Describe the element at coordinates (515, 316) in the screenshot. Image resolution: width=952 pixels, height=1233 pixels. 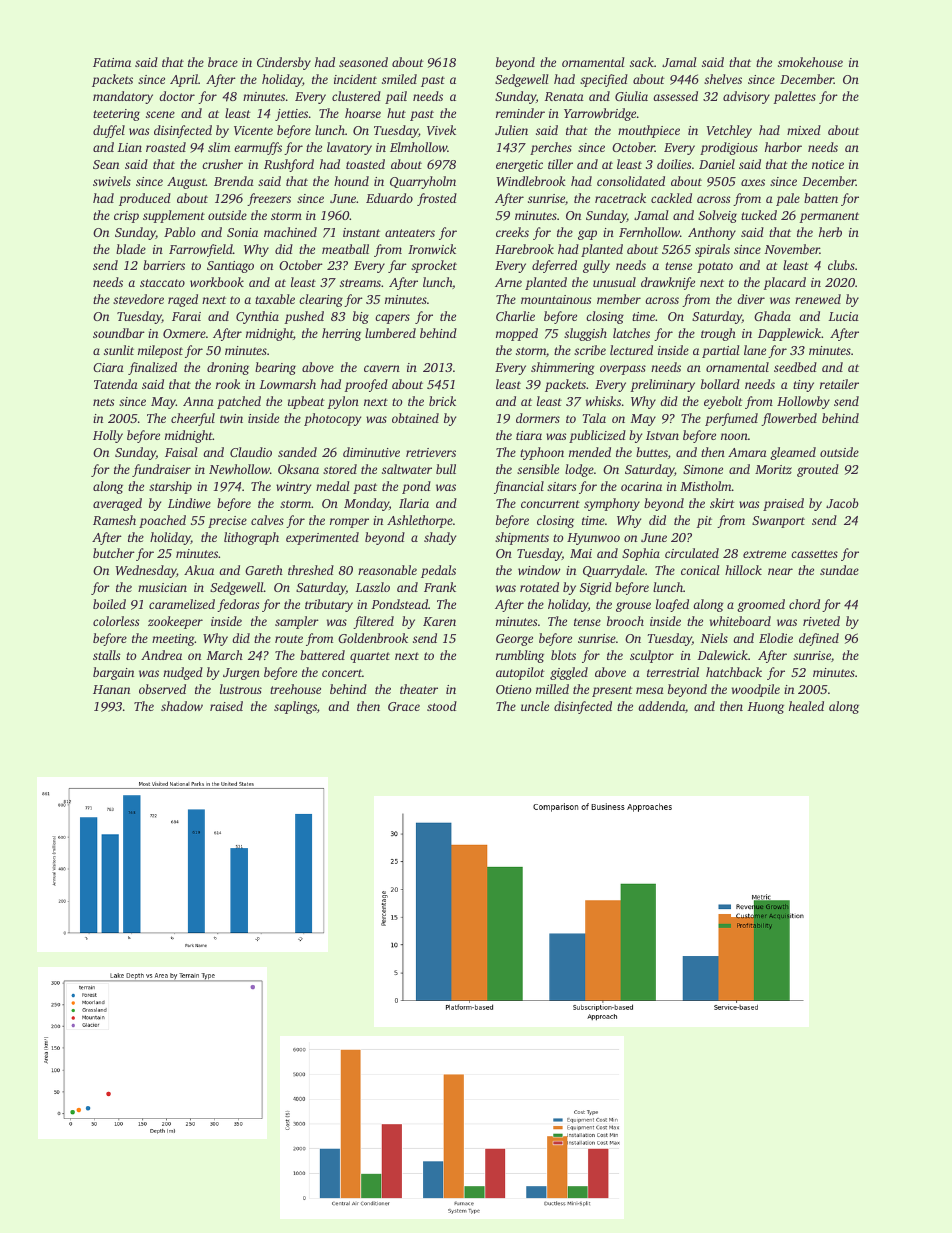
I see `Charlie` at that location.
